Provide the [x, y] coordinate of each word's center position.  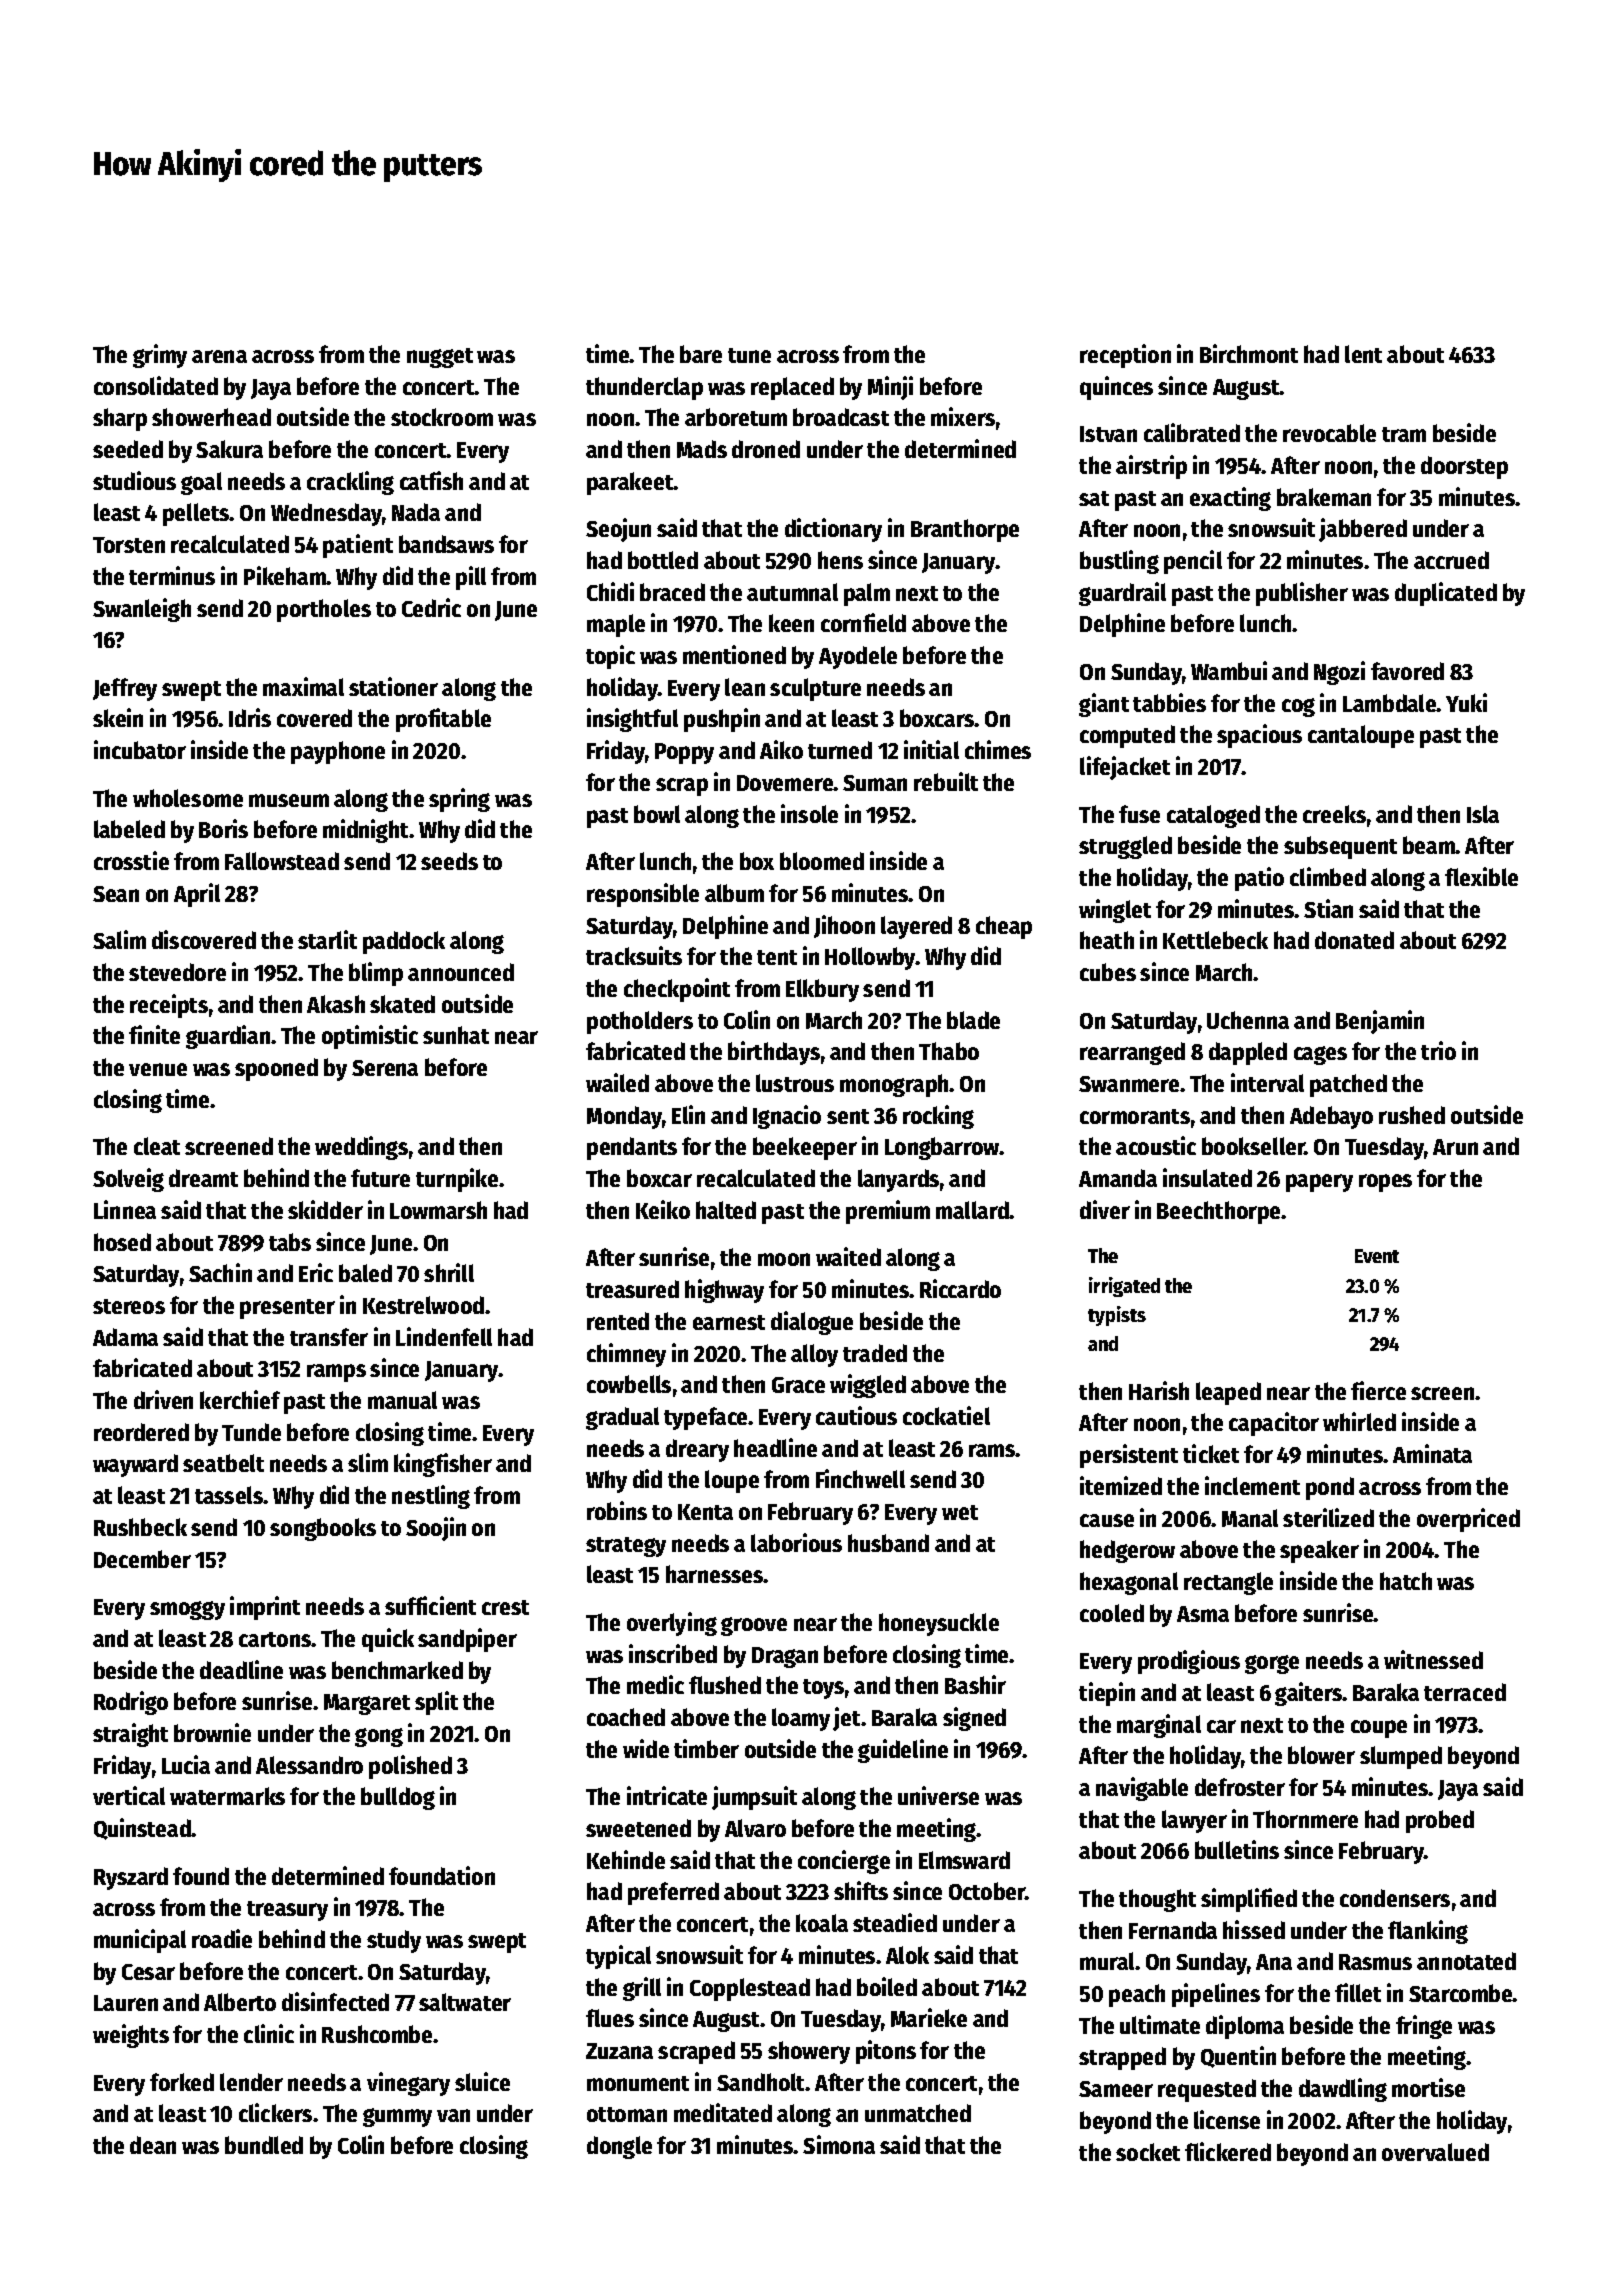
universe [938, 1795]
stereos [129, 1306]
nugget [440, 358]
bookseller [1253, 1146]
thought [1157, 1900]
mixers [963, 416]
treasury [287, 1911]
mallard [972, 1210]
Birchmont [1249, 353]
